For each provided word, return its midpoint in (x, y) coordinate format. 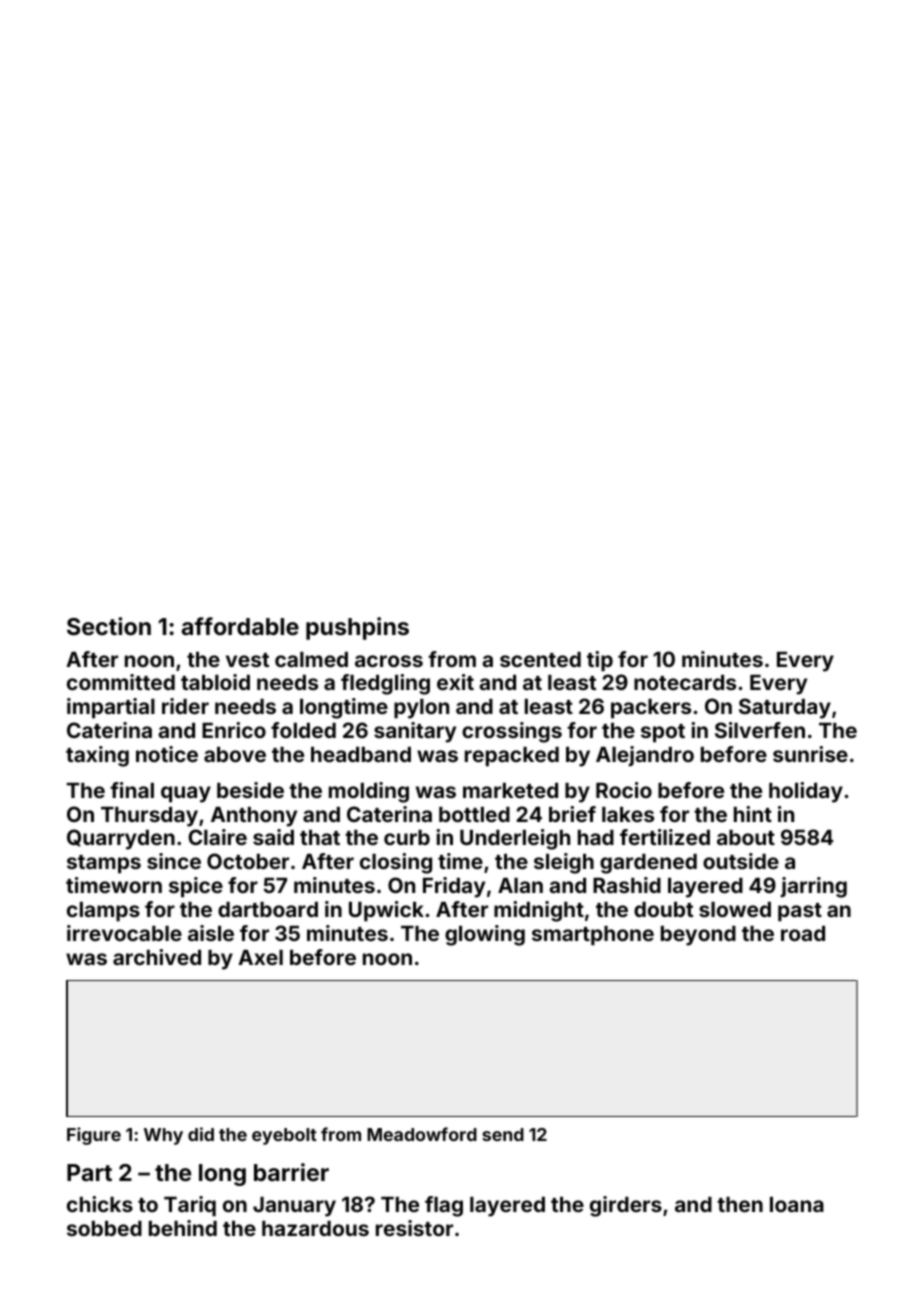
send (503, 1134)
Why (163, 1136)
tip (600, 661)
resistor (414, 1228)
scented (540, 659)
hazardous (315, 1228)
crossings (512, 732)
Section (109, 626)
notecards (685, 682)
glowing (485, 935)
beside (250, 790)
